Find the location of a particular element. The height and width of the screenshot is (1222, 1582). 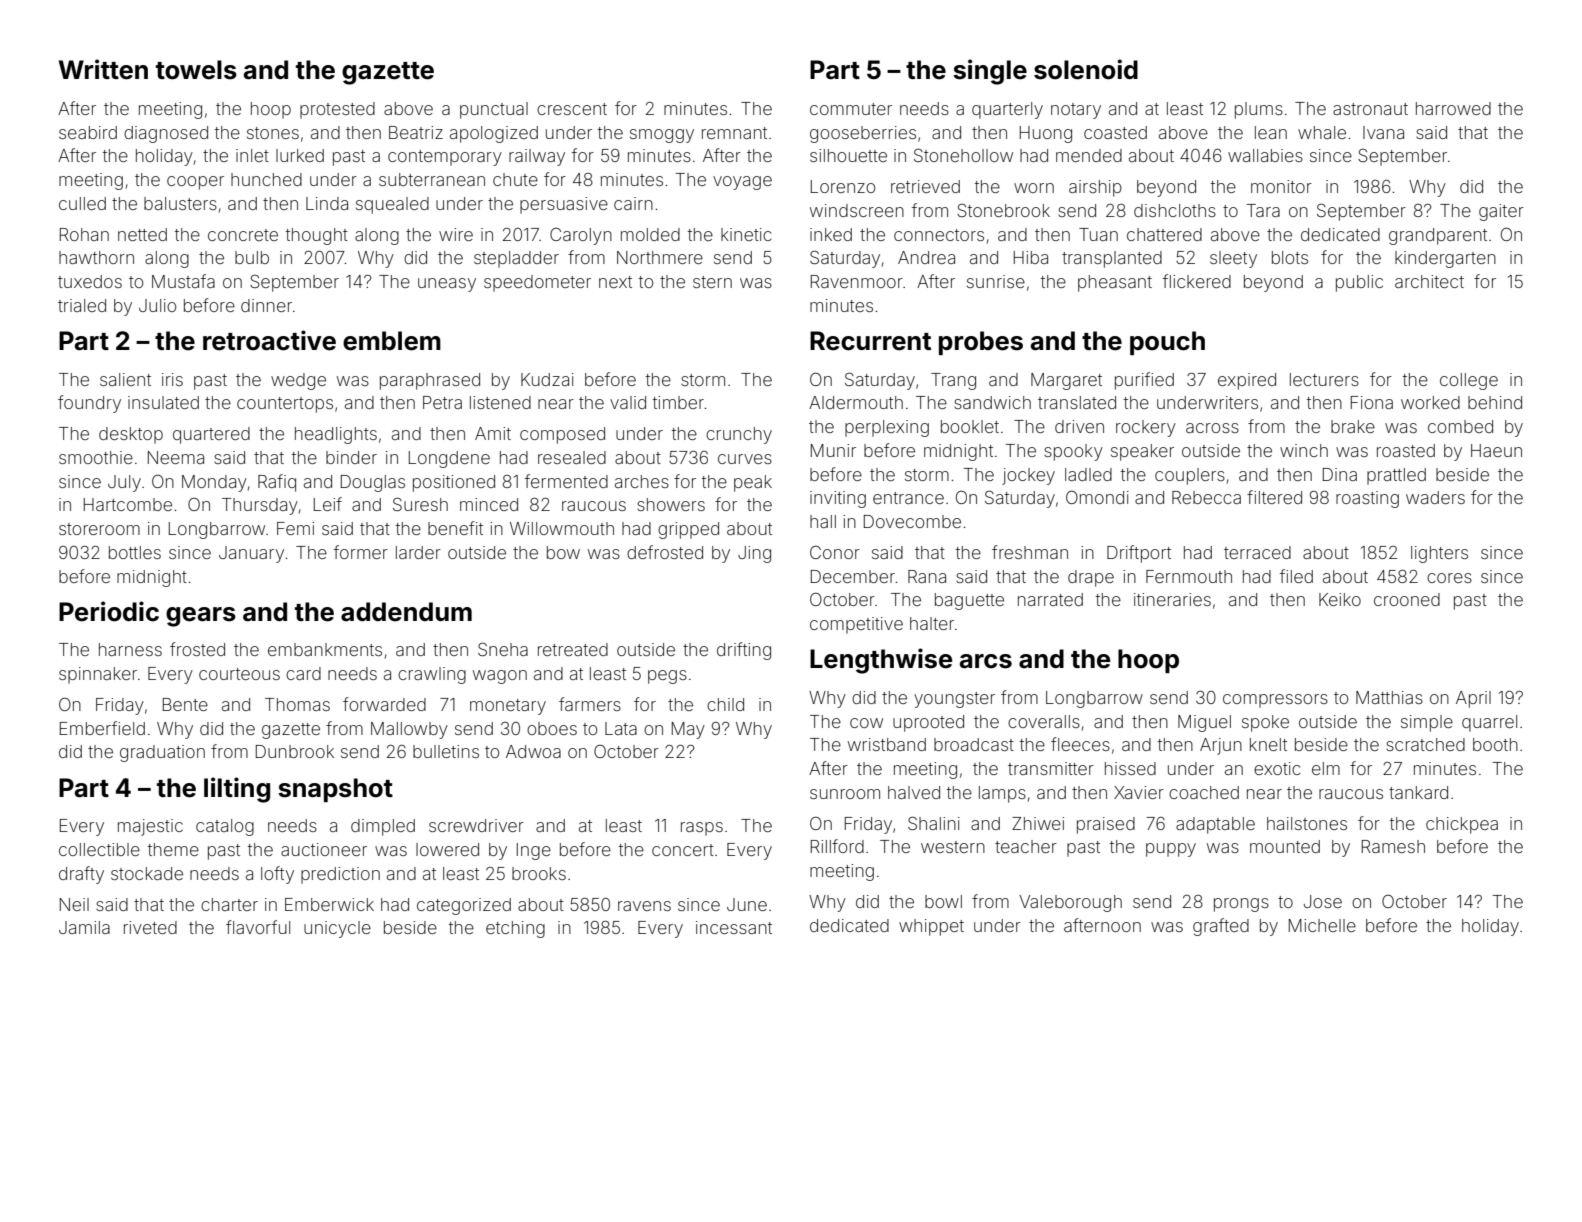

contemporary is located at coordinates (445, 158).
